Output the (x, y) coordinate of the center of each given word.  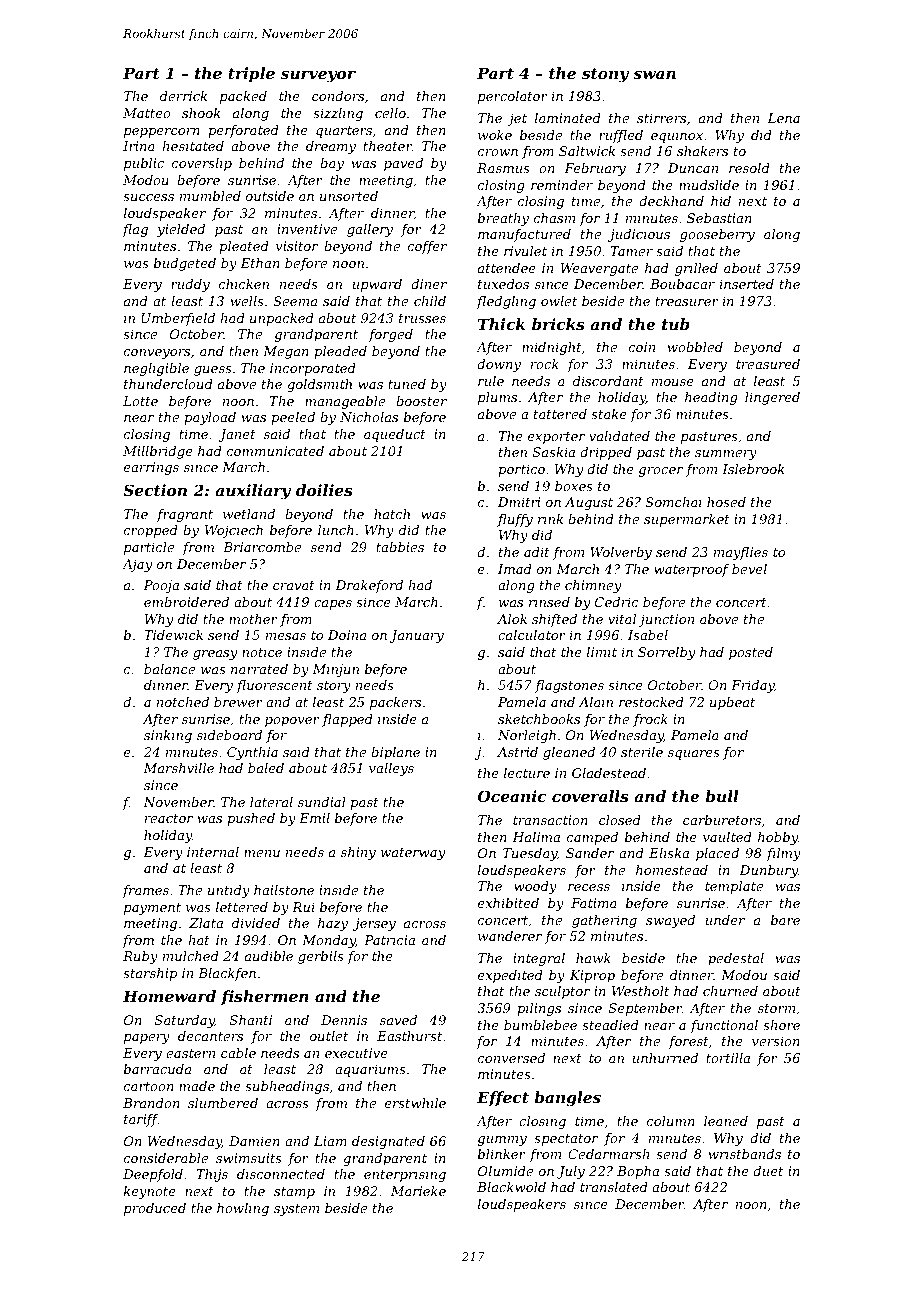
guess (213, 371)
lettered (242, 907)
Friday (752, 686)
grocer (661, 472)
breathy (503, 219)
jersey (374, 924)
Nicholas (369, 417)
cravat (294, 585)
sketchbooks (539, 719)
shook (201, 113)
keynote (150, 1192)
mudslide (709, 185)
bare (785, 920)
